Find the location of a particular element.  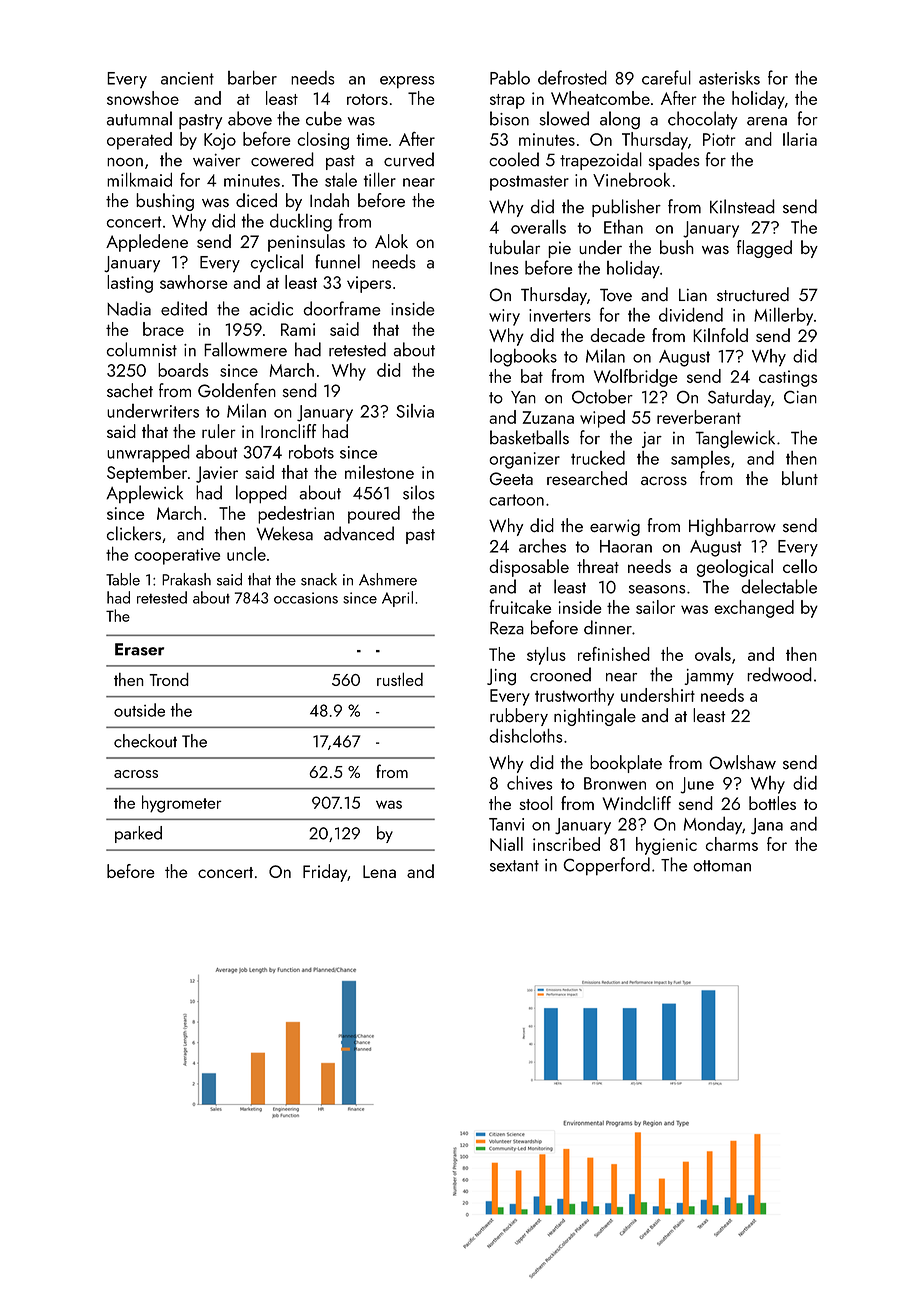

Copperford is located at coordinates (606, 866).
